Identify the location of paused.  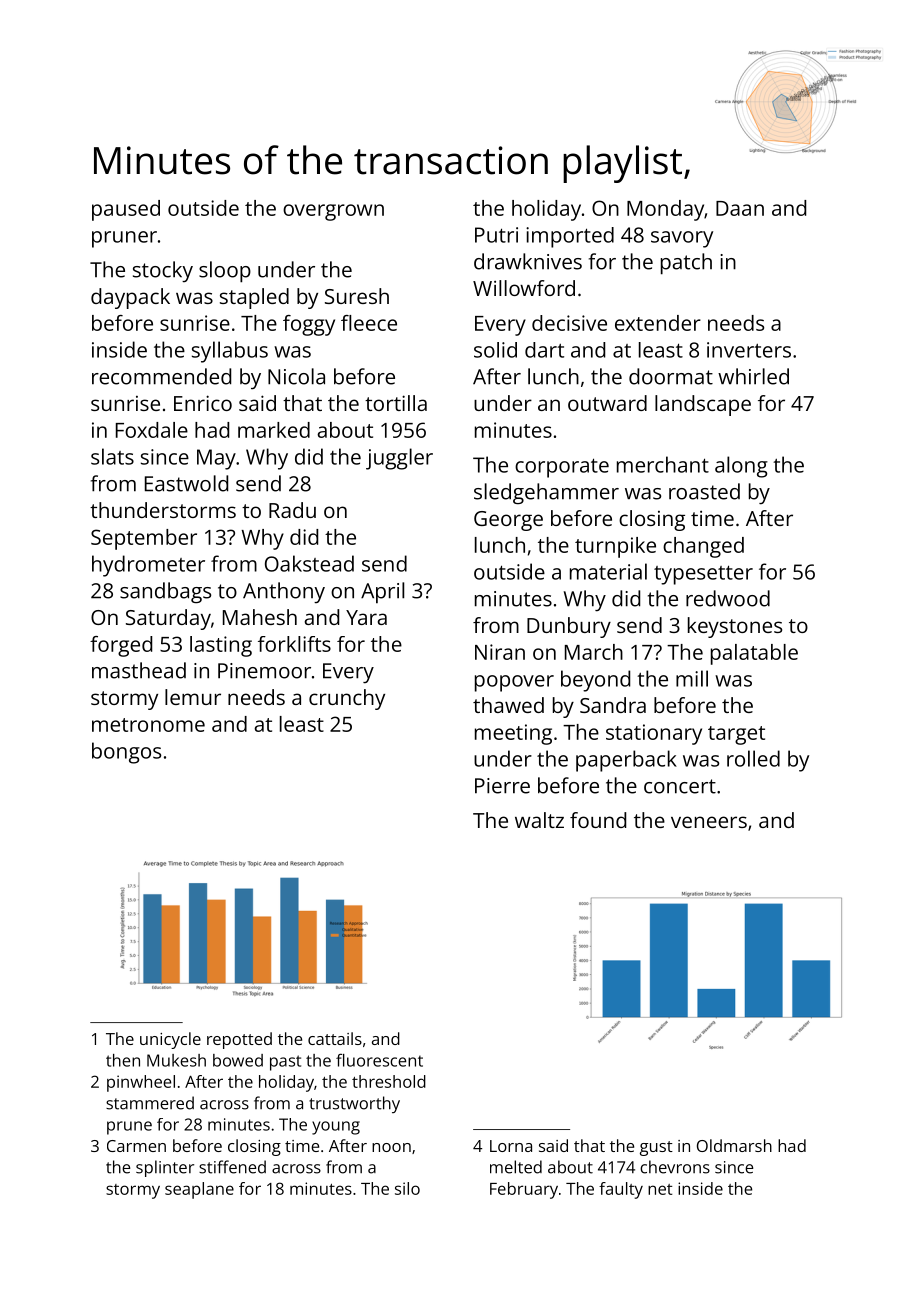
(126, 210).
